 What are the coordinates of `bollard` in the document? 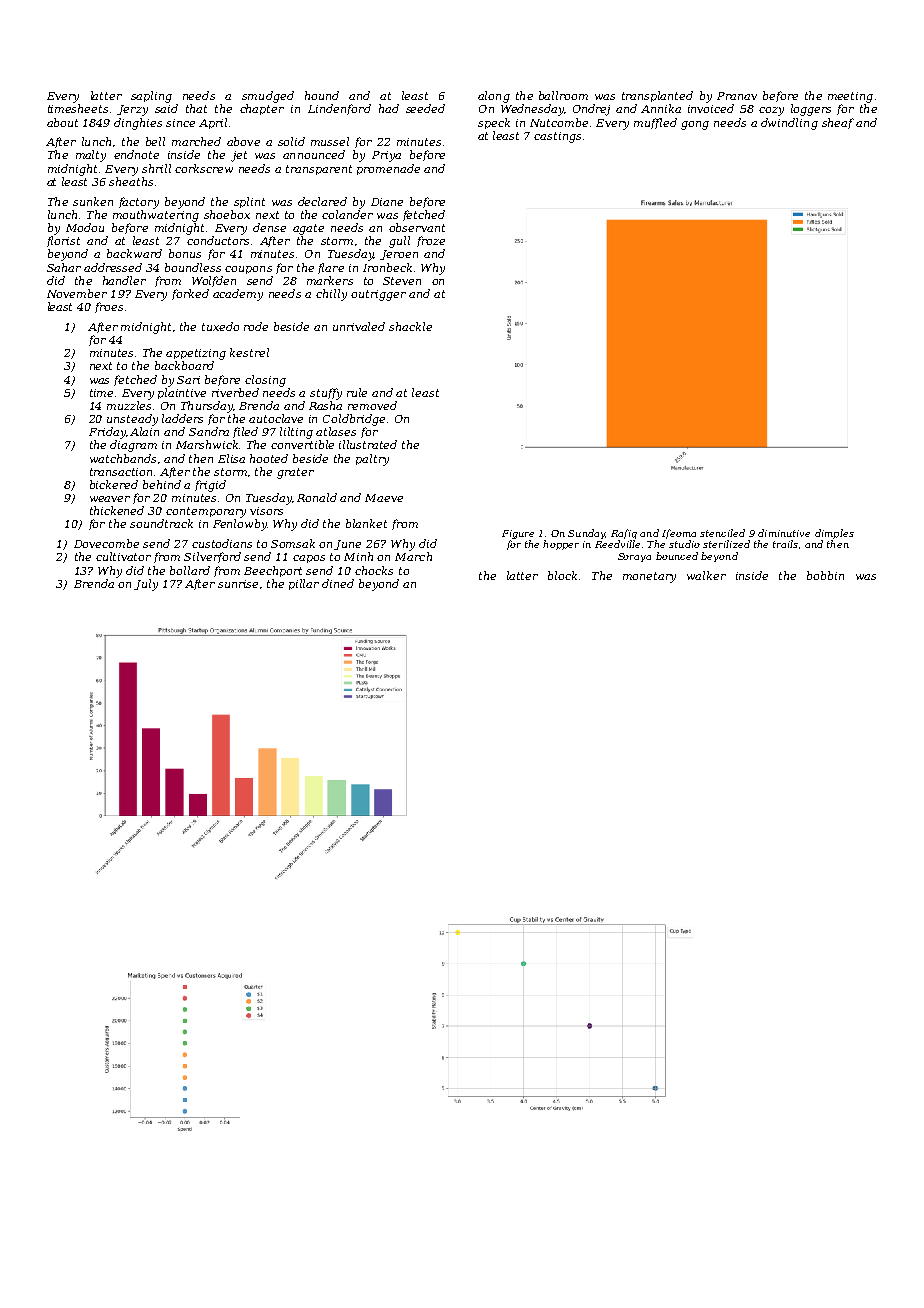 It's located at (190, 570).
